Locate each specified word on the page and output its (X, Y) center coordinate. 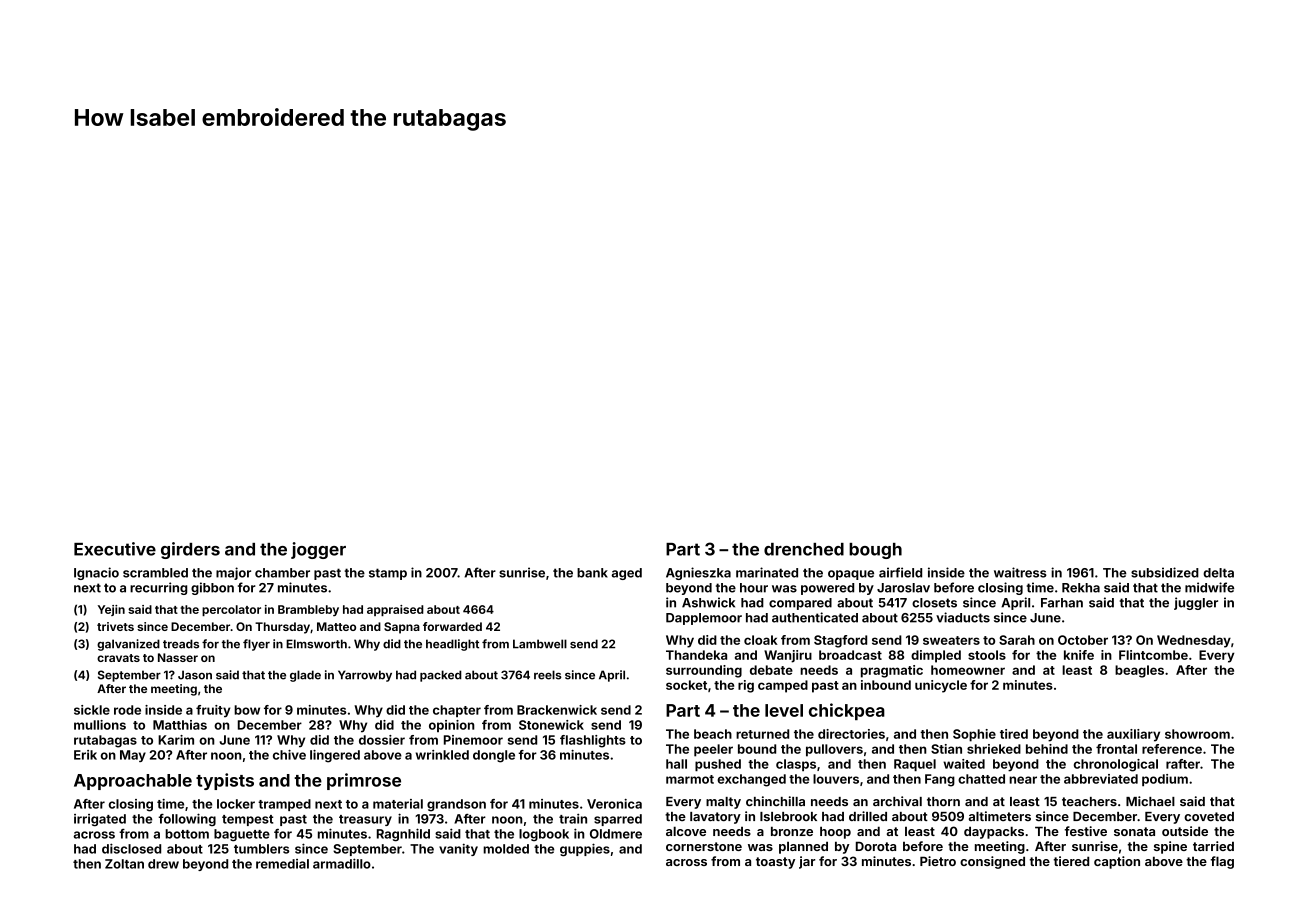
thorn (943, 802)
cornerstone (704, 846)
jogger (318, 550)
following (187, 819)
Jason (195, 675)
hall (676, 764)
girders (190, 550)
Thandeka (696, 655)
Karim (176, 740)
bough (875, 551)
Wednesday (1194, 641)
